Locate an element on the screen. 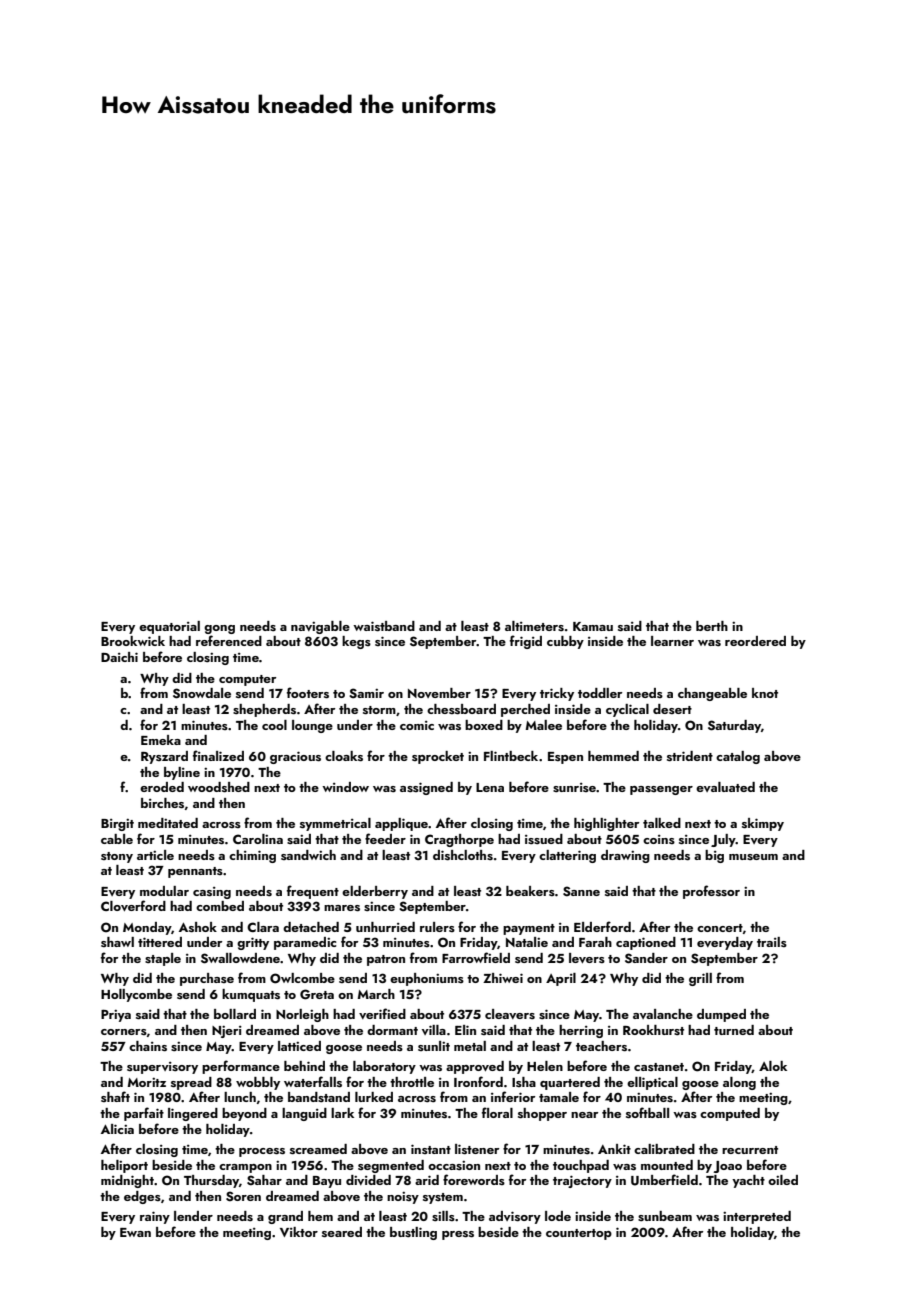 The image size is (908, 1316). press is located at coordinates (458, 1235).
